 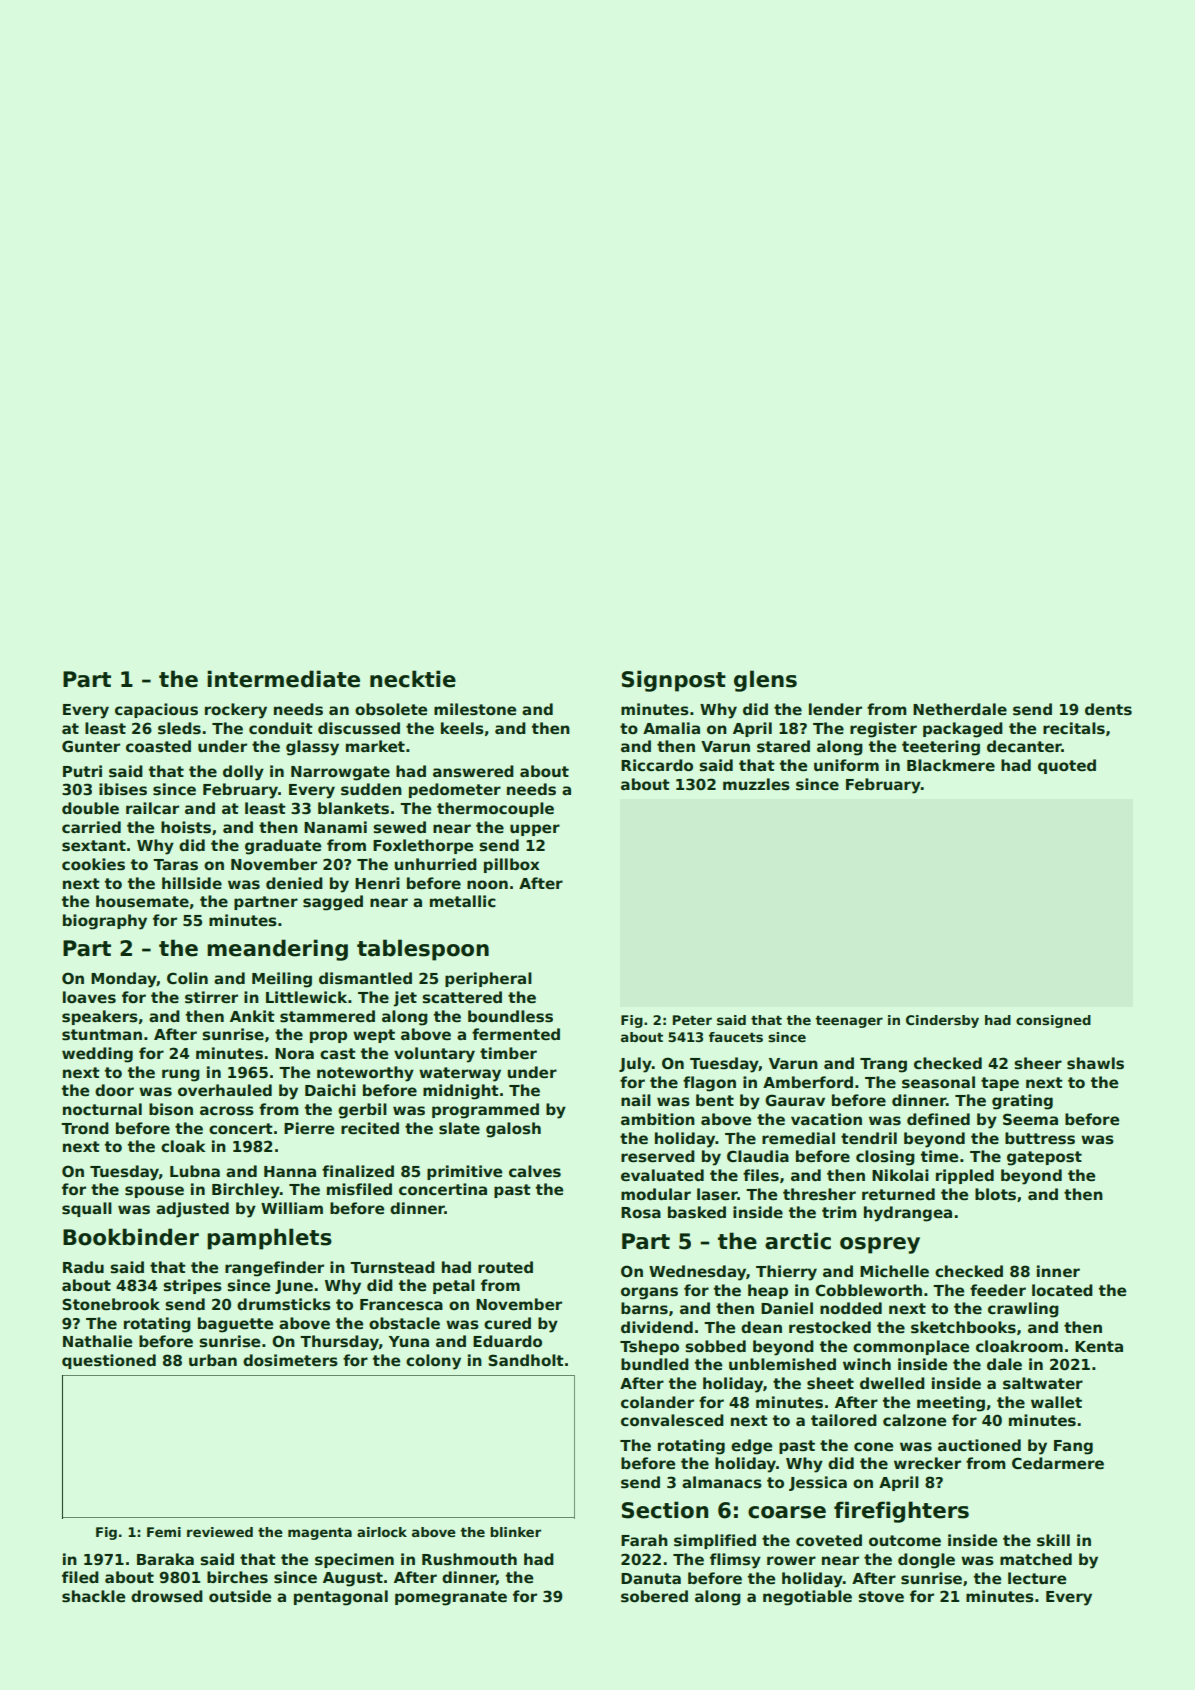 I want to click on Sandholt, so click(x=526, y=1360).
